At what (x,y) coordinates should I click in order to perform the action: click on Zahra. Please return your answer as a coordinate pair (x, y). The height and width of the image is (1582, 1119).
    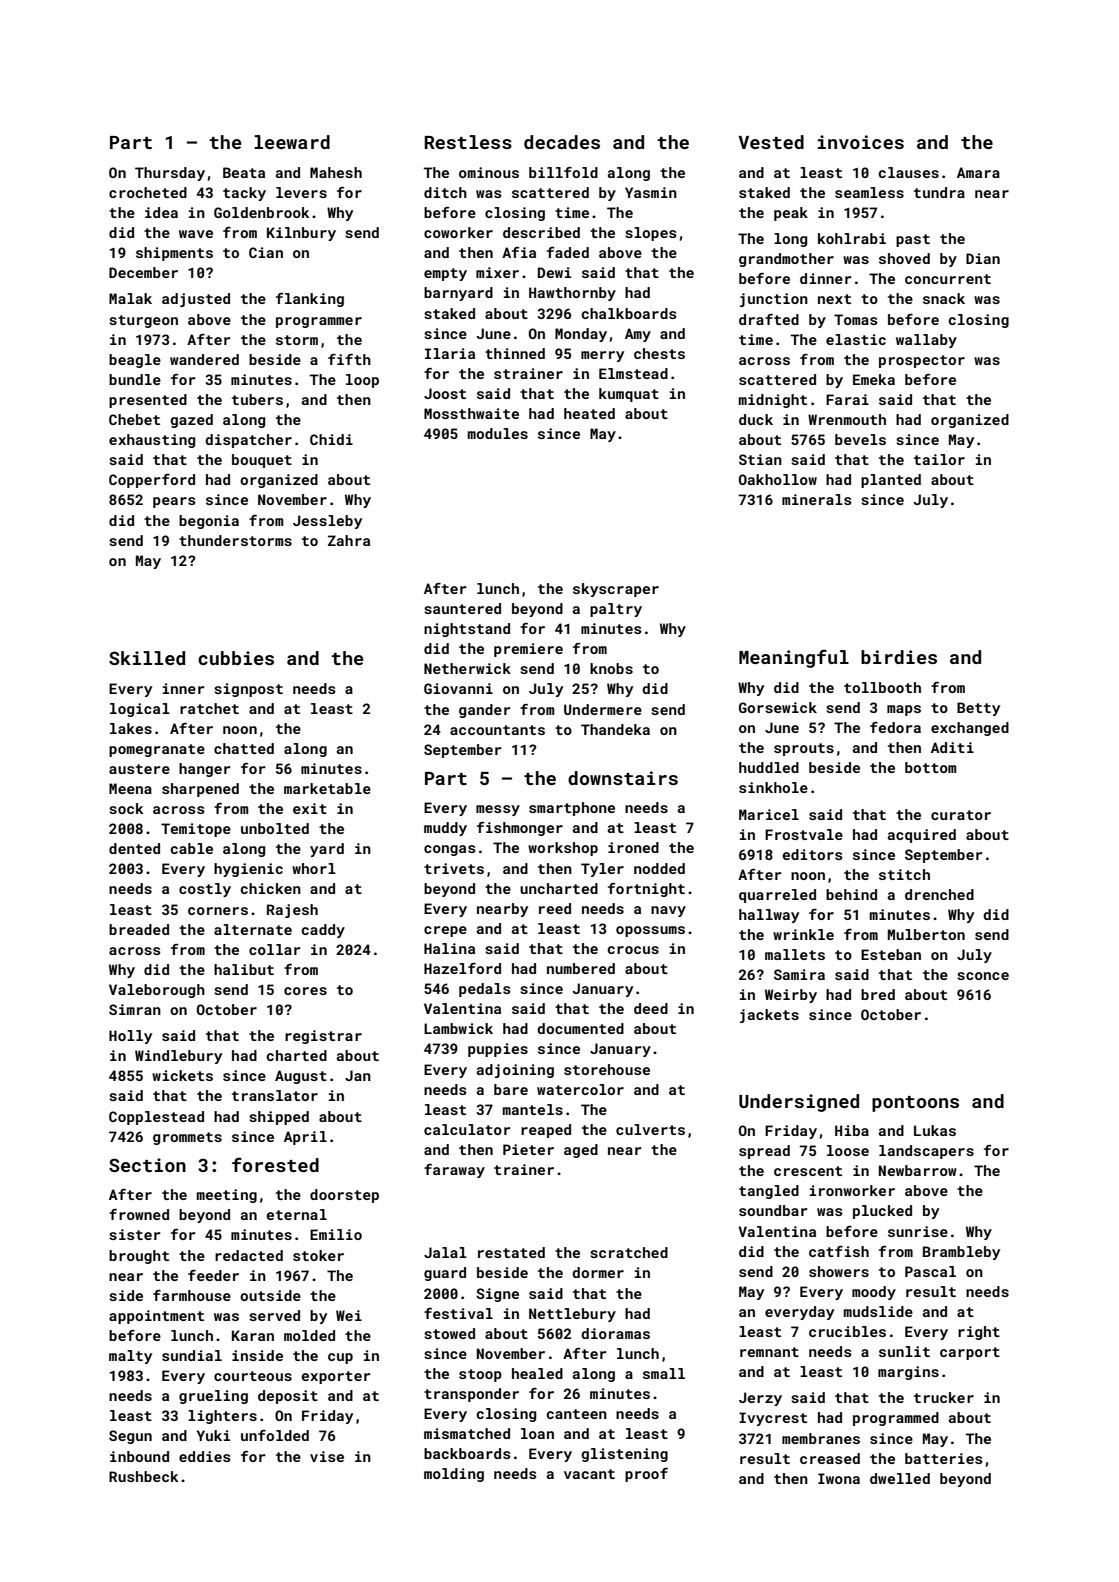
    Looking at the image, I should click on (349, 540).
